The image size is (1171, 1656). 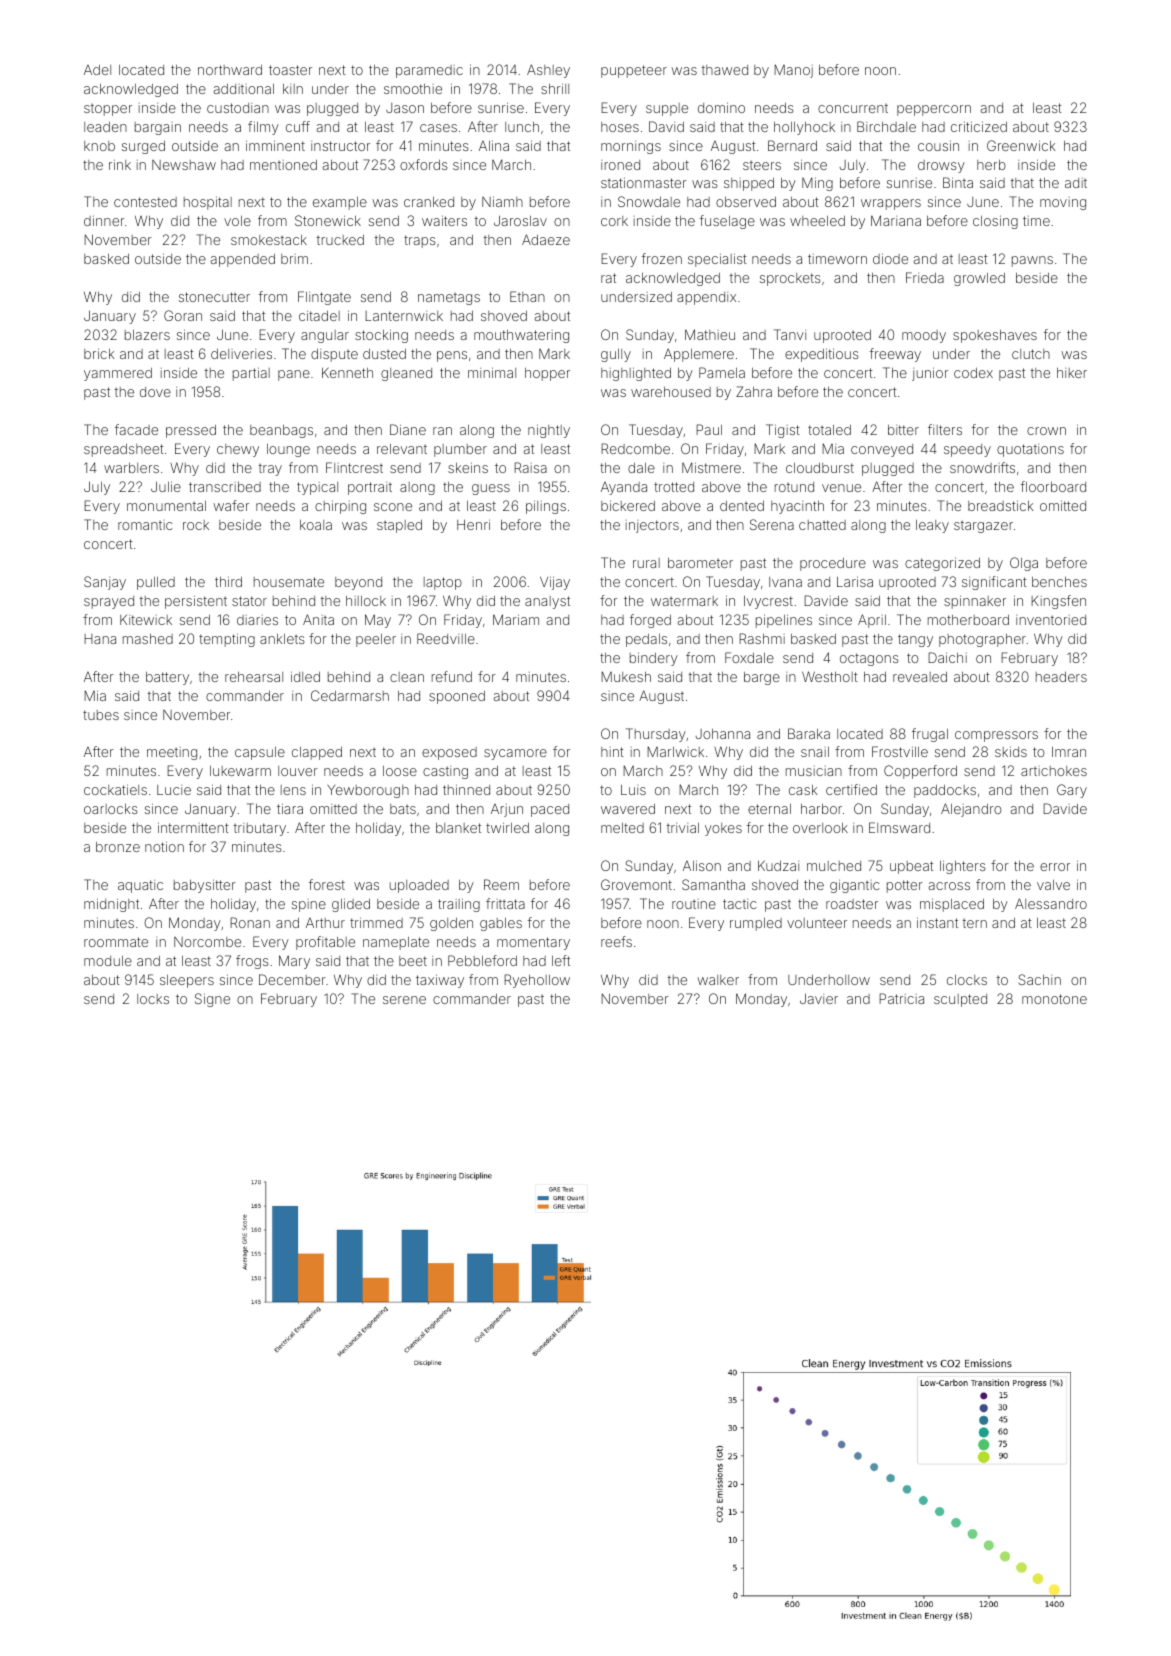 What do you see at coordinates (1061, 677) in the image?
I see `headers` at bounding box center [1061, 677].
